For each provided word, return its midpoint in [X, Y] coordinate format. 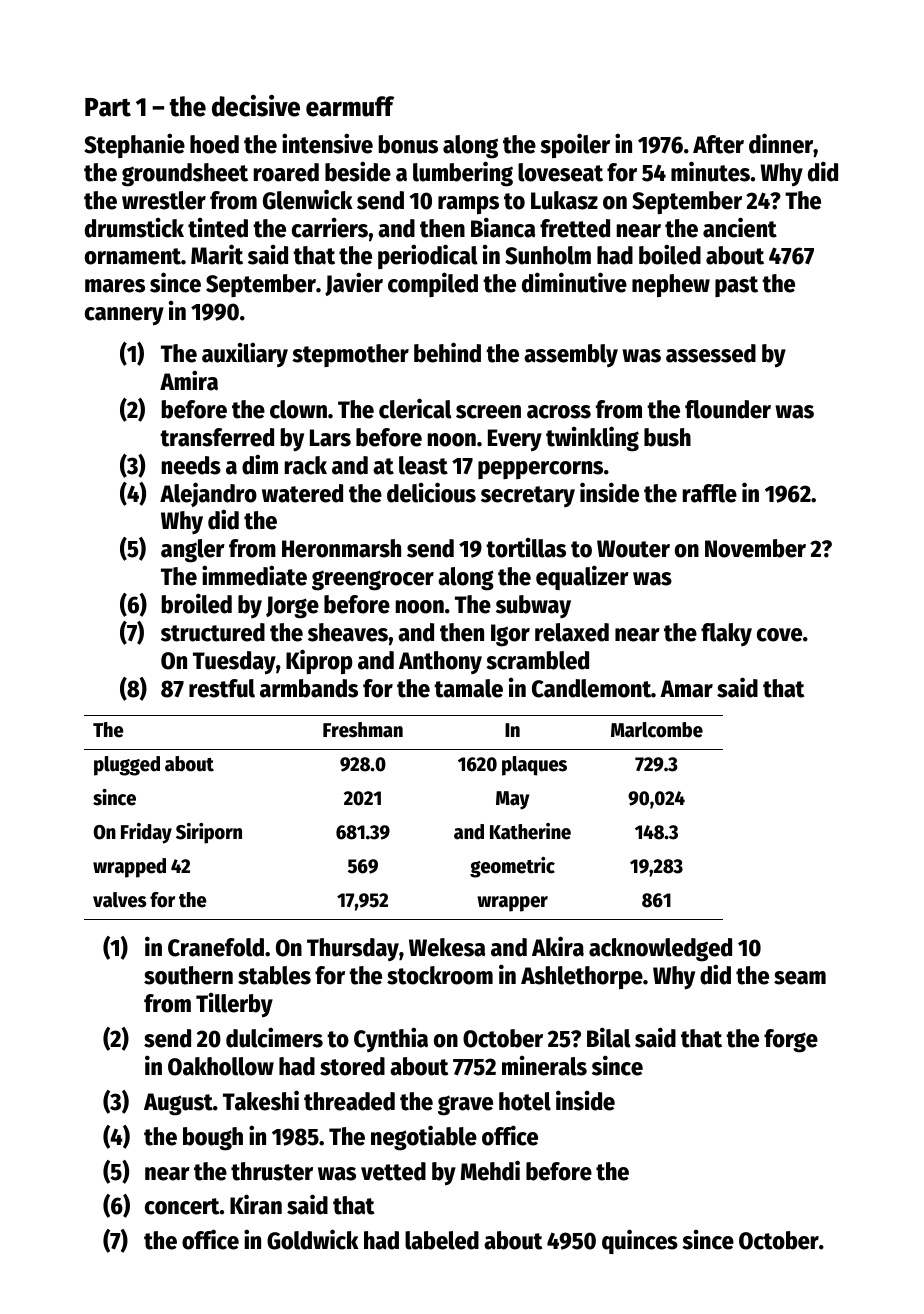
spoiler [575, 145]
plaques [534, 766]
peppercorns [540, 470]
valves [119, 900]
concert [182, 1206]
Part [108, 107]
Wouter [633, 549]
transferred [217, 437]
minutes [710, 171]
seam [800, 978]
